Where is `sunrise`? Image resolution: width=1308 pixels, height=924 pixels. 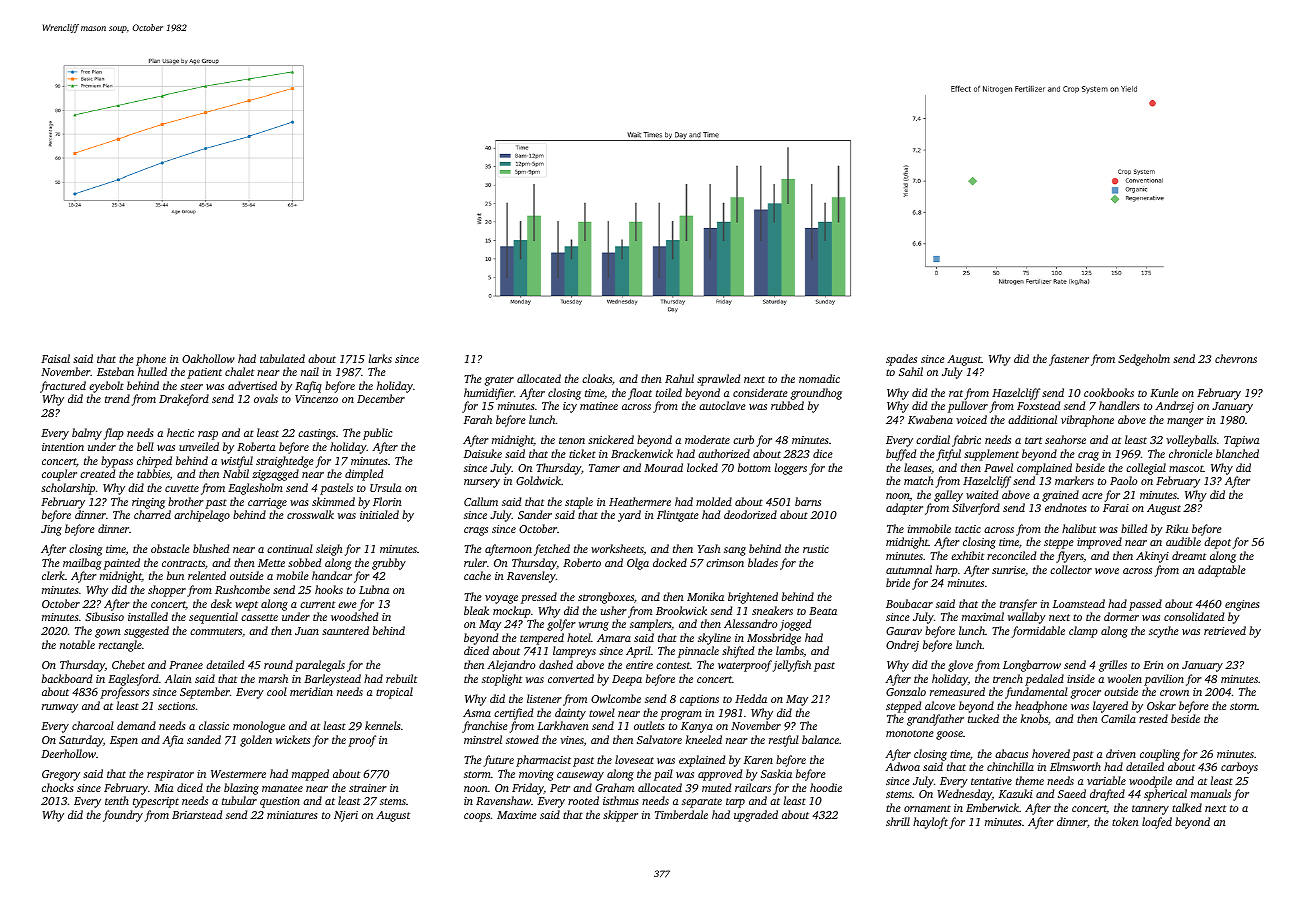 sunrise is located at coordinates (1008, 570).
